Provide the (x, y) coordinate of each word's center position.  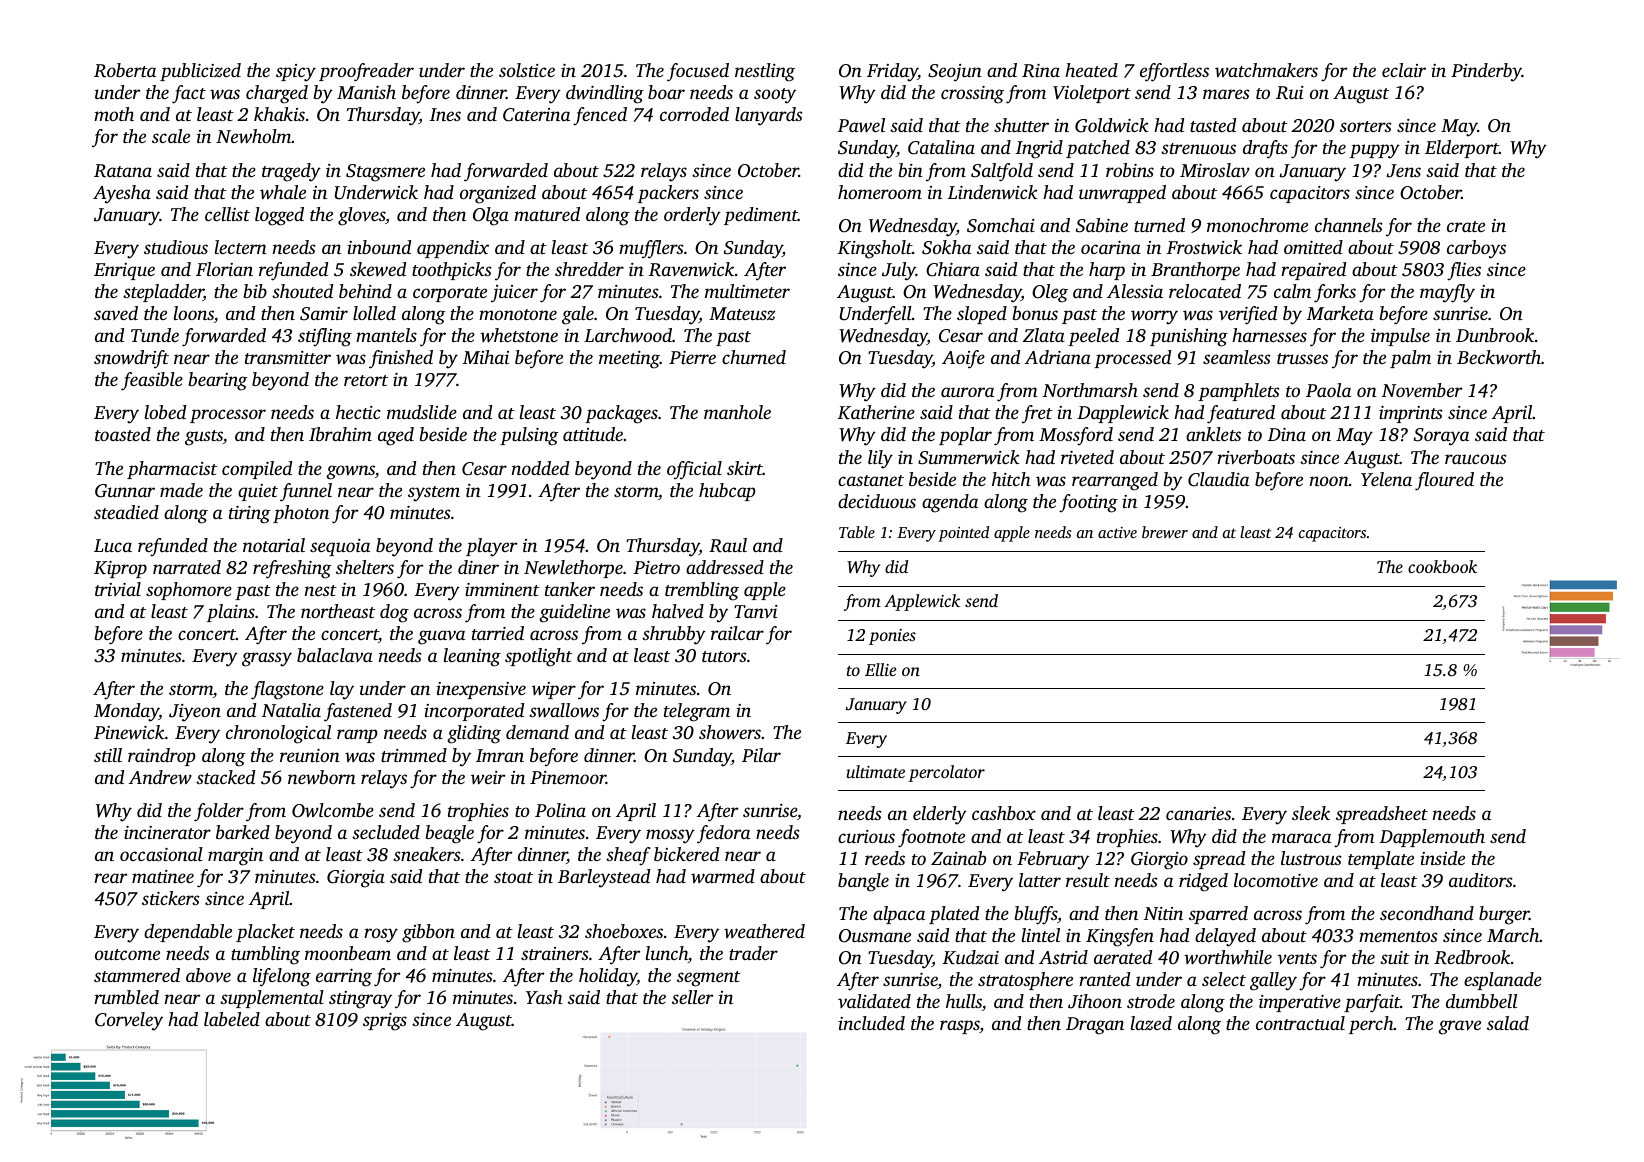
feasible (152, 381)
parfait (1372, 1003)
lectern (241, 247)
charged (277, 94)
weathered (764, 931)
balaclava (335, 655)
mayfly (1447, 293)
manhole (737, 412)
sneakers (427, 854)
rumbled (126, 997)
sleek (1311, 813)
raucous (1476, 459)
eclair (1404, 70)
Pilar (761, 755)
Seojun (955, 73)
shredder (589, 269)
